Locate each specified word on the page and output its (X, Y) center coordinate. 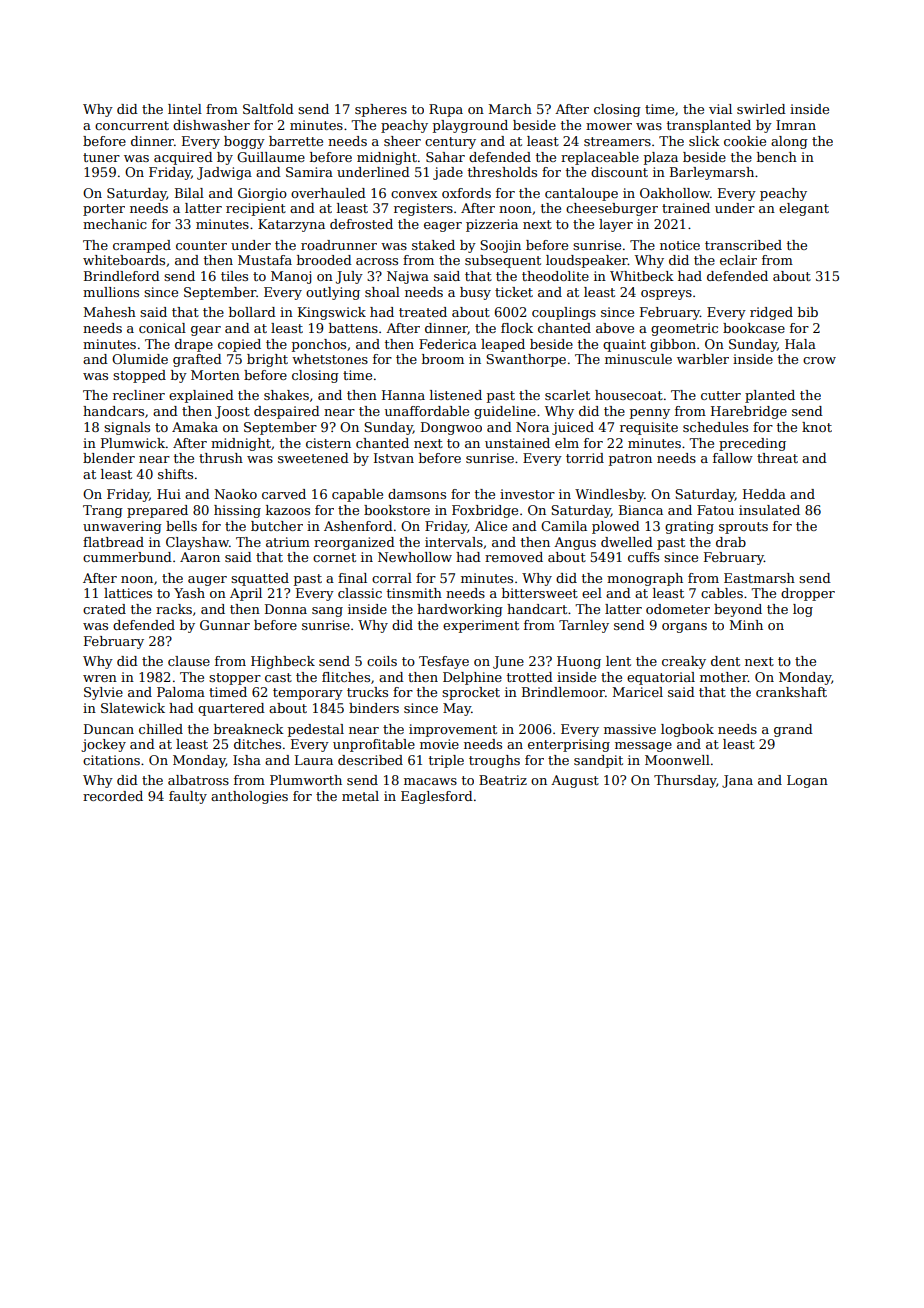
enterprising (569, 745)
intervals (454, 542)
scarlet (567, 395)
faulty (188, 797)
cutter (721, 395)
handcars (113, 411)
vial (720, 109)
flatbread (113, 542)
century (450, 143)
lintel (185, 109)
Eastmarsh (759, 578)
